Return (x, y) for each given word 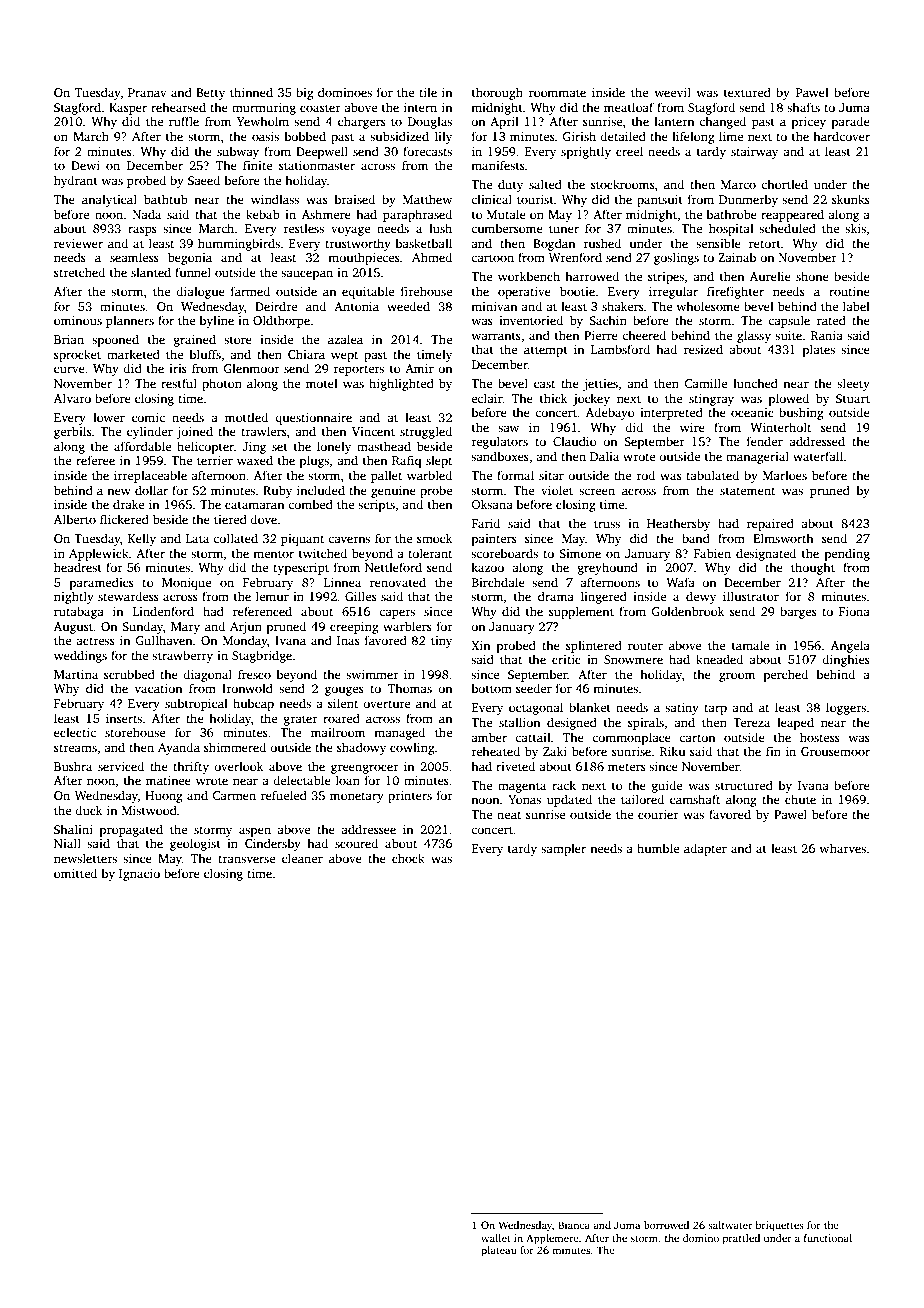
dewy (701, 597)
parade (851, 122)
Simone (580, 553)
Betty (210, 94)
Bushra (73, 766)
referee (95, 460)
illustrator (751, 596)
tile (428, 92)
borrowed (666, 1225)
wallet (496, 1238)
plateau (499, 1251)
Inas (348, 640)
